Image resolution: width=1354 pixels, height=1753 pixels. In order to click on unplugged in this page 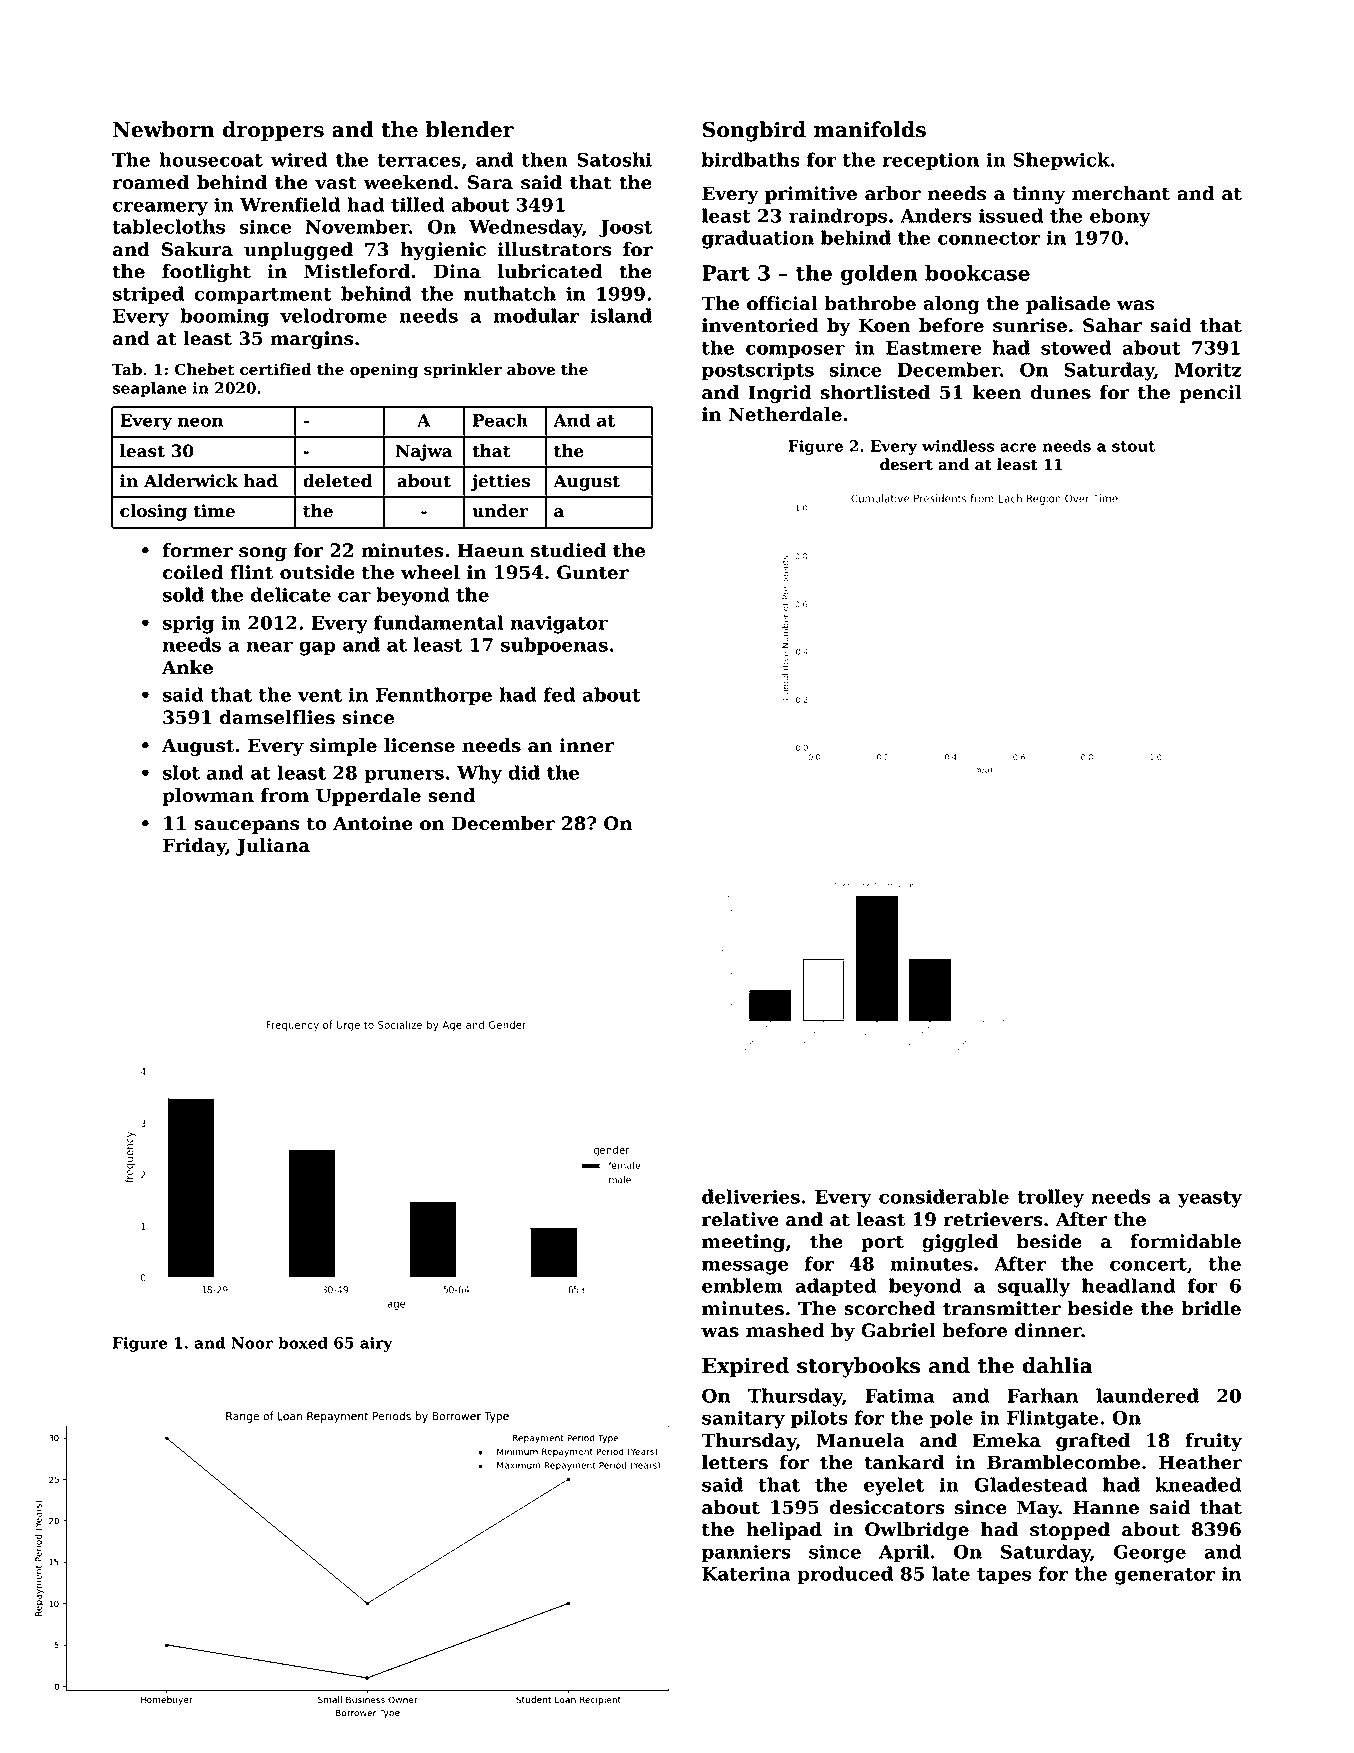, I will do `click(298, 251)`.
